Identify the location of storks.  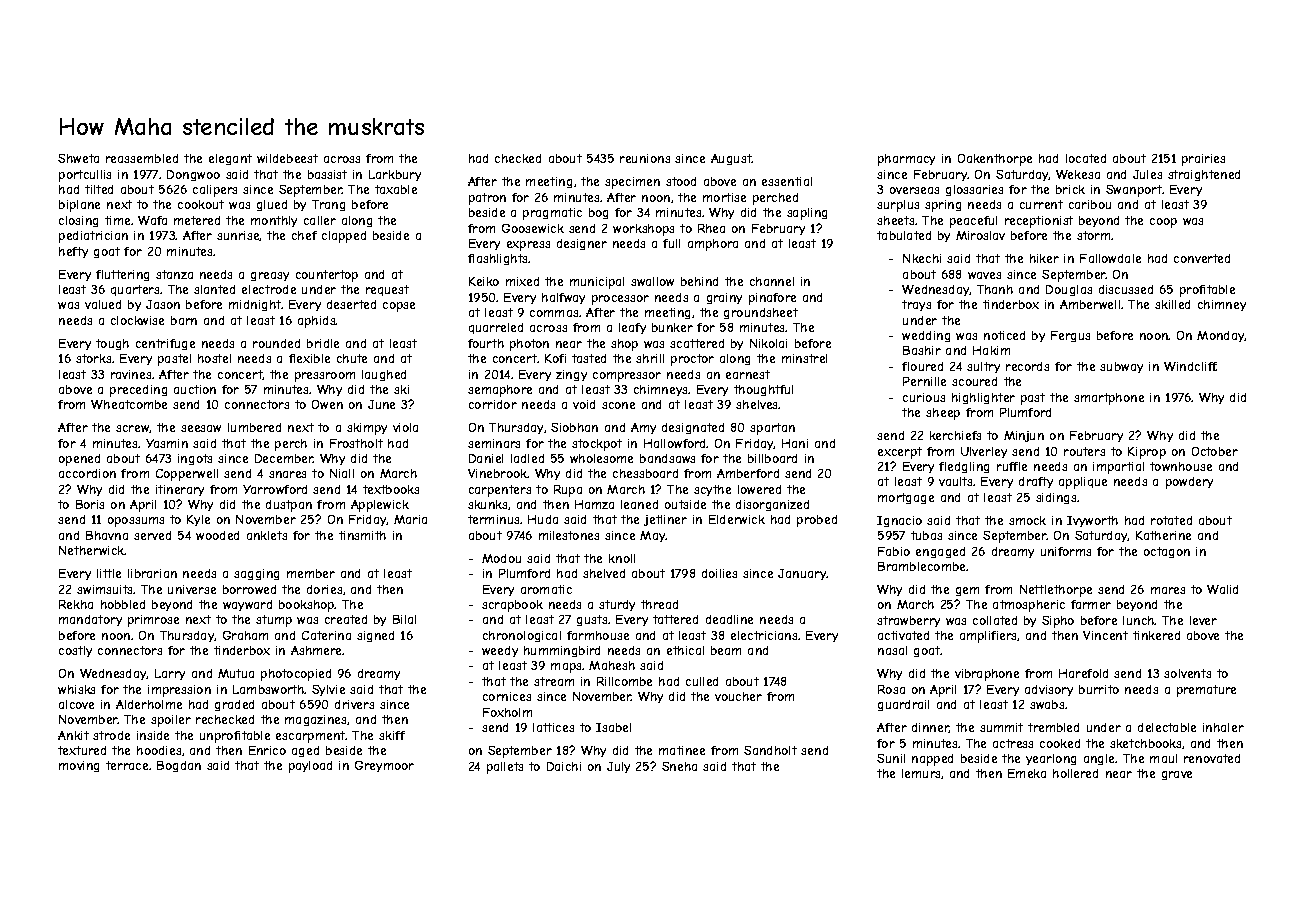
(93, 358).
